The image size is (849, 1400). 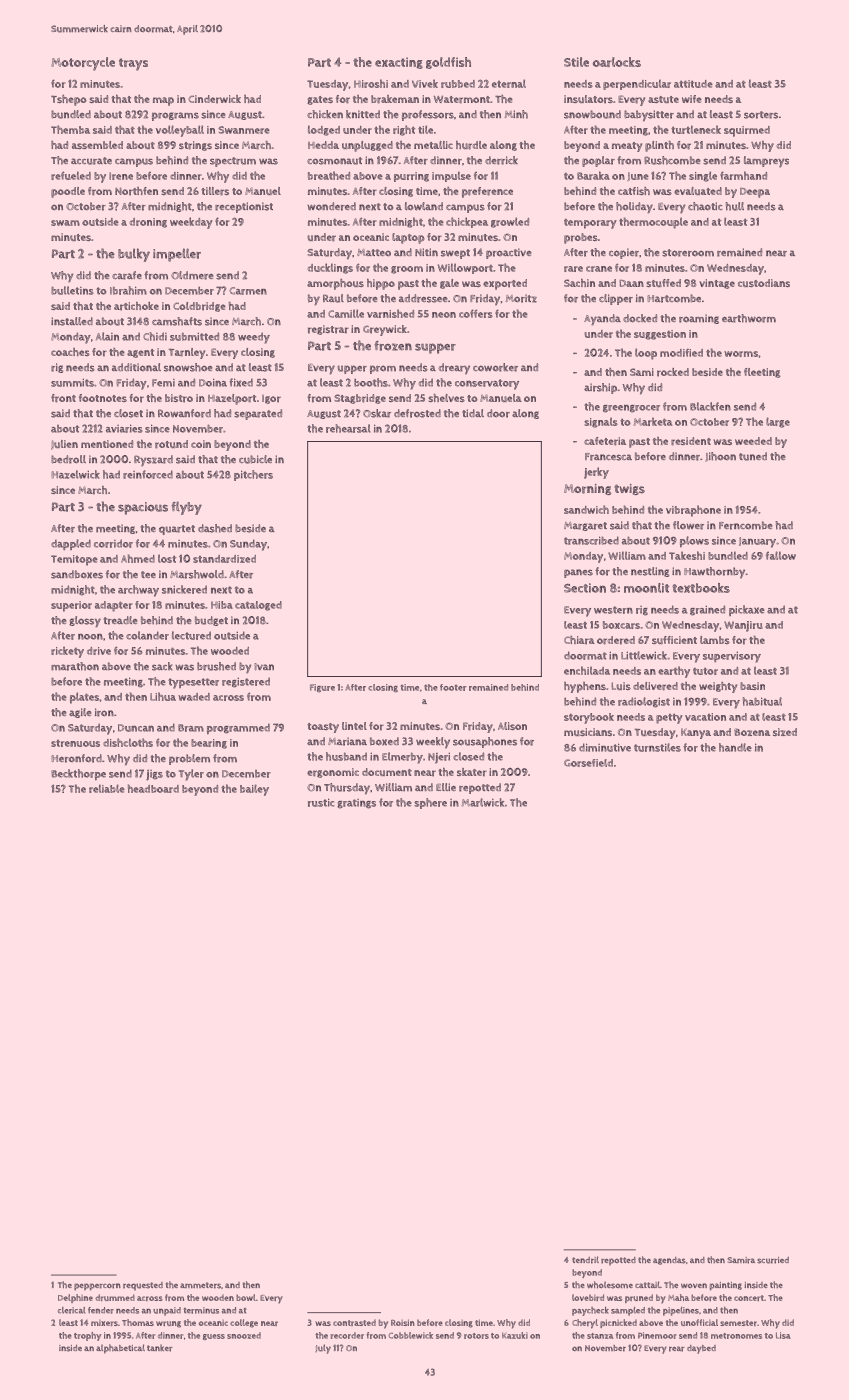 I want to click on copier, so click(x=624, y=253).
